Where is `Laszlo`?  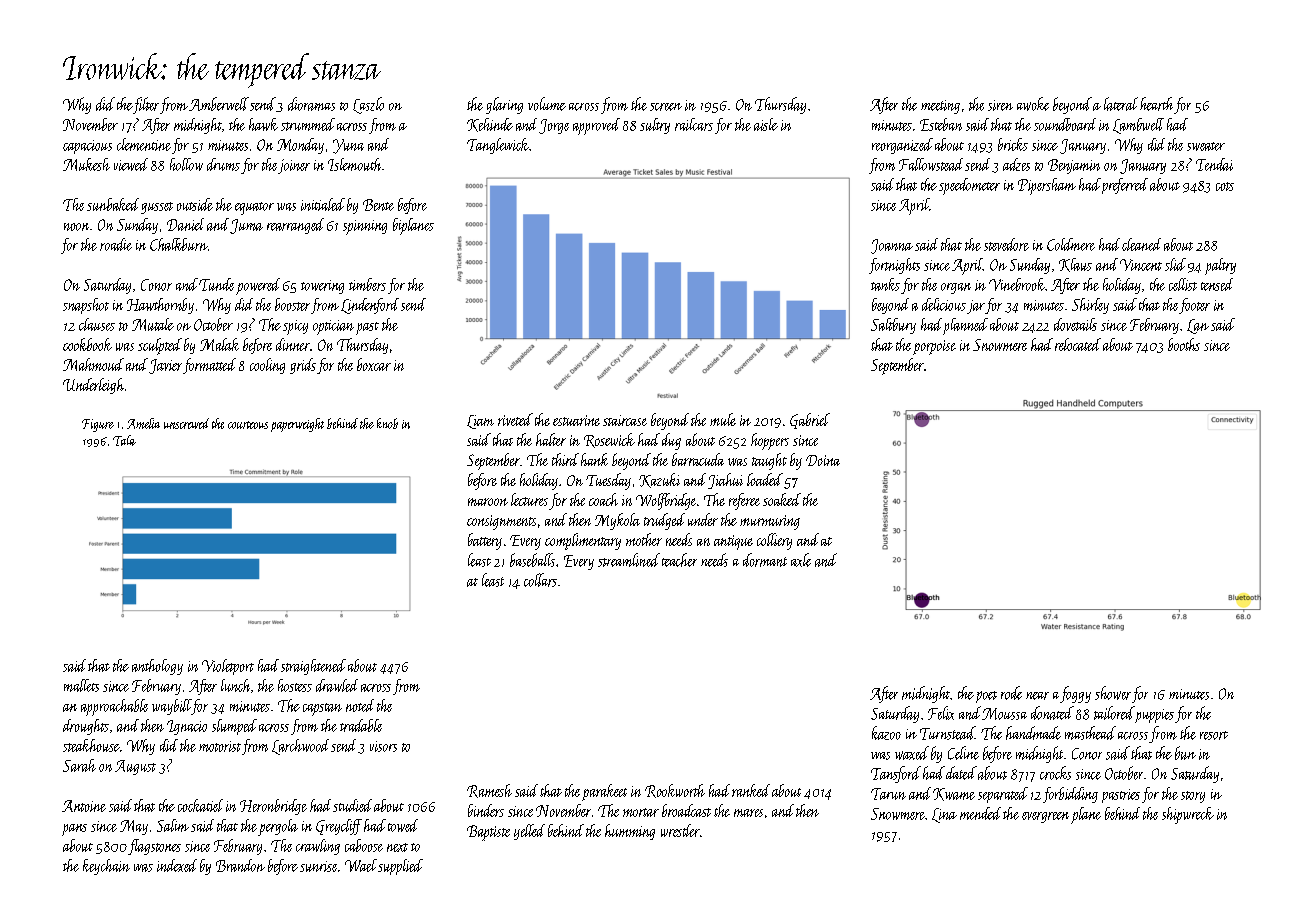
Laszlo is located at coordinates (368, 105).
